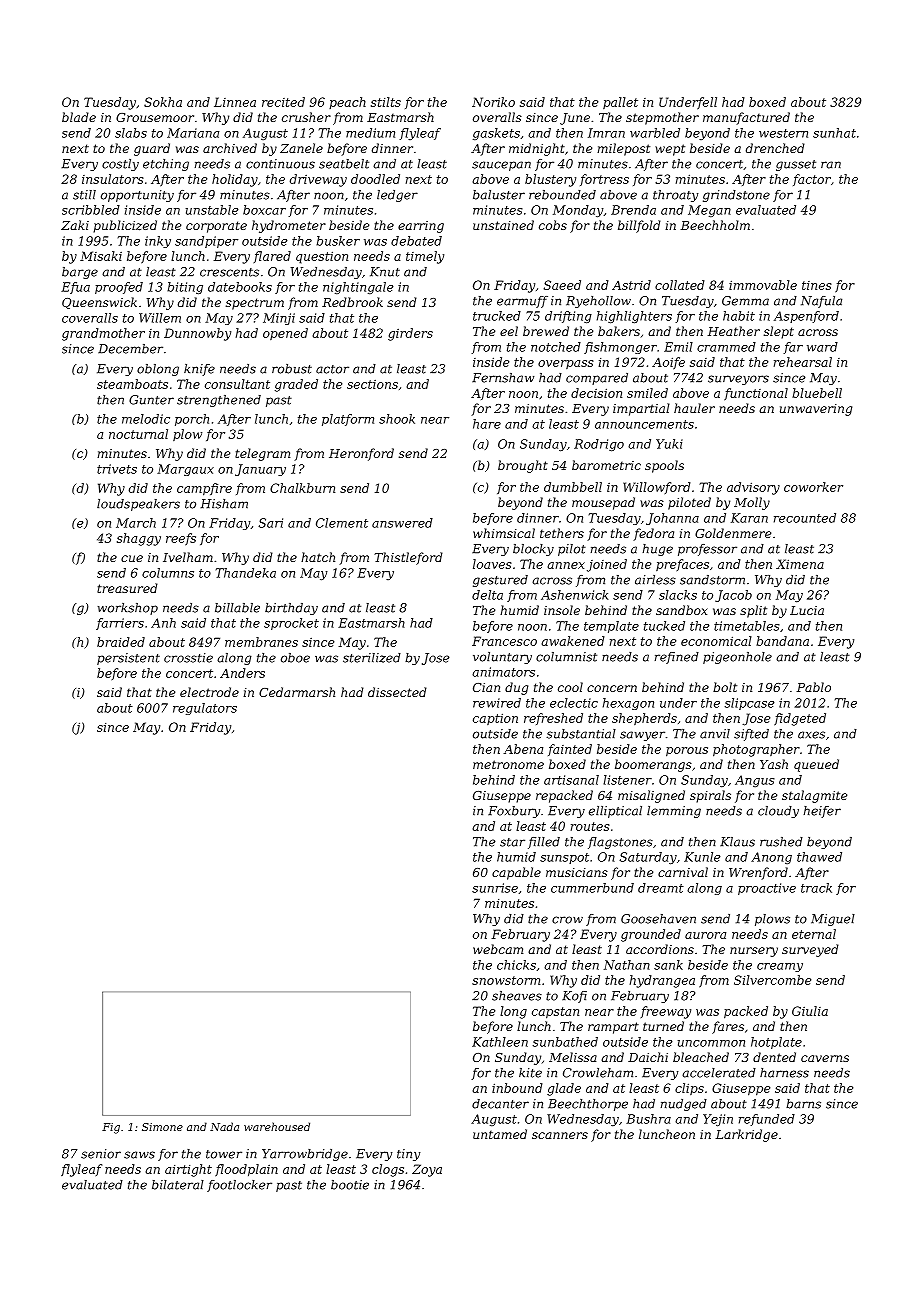  I want to click on western, so click(783, 133).
